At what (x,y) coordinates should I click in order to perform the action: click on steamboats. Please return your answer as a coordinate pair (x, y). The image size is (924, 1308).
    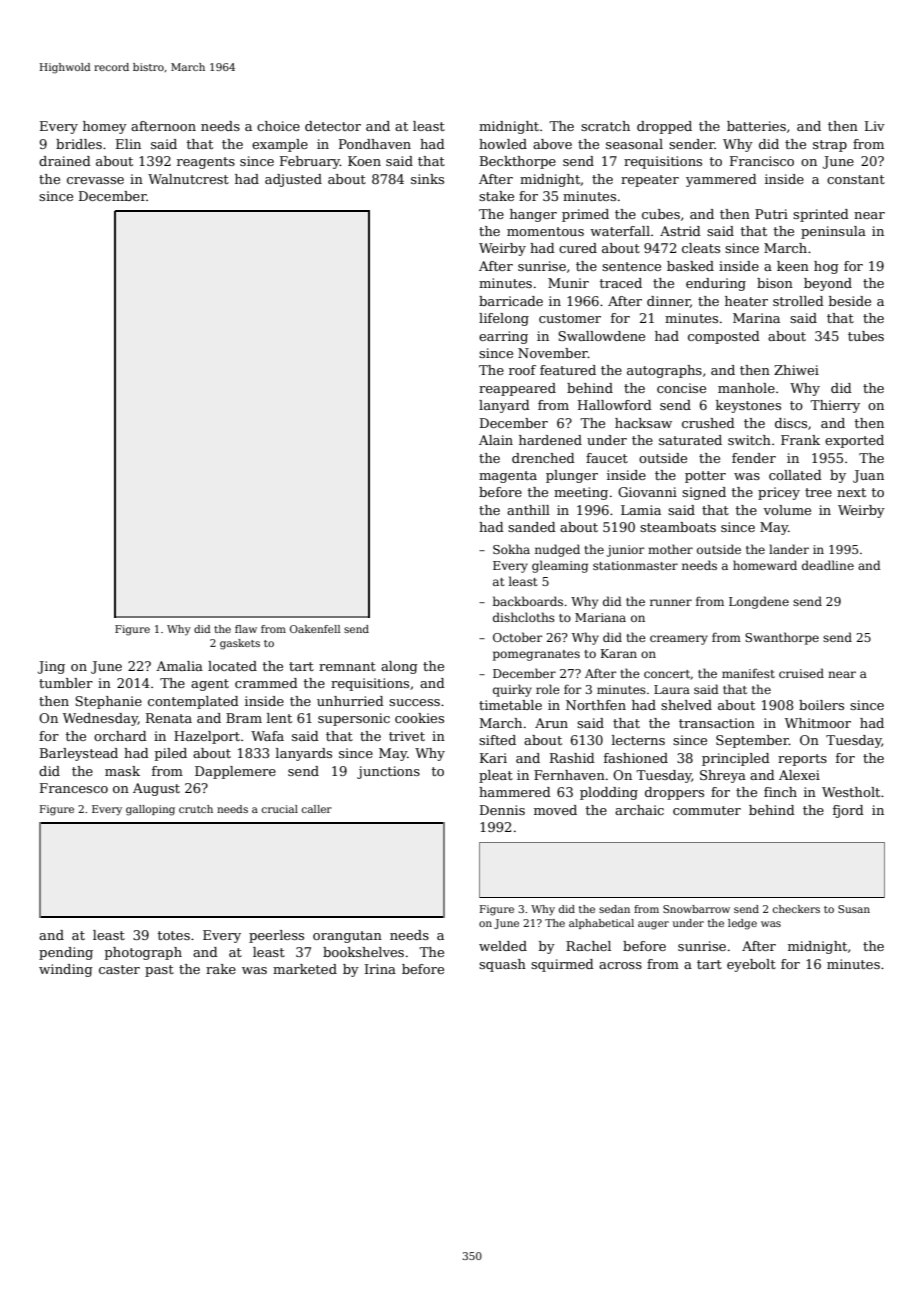
    Looking at the image, I should click on (678, 527).
